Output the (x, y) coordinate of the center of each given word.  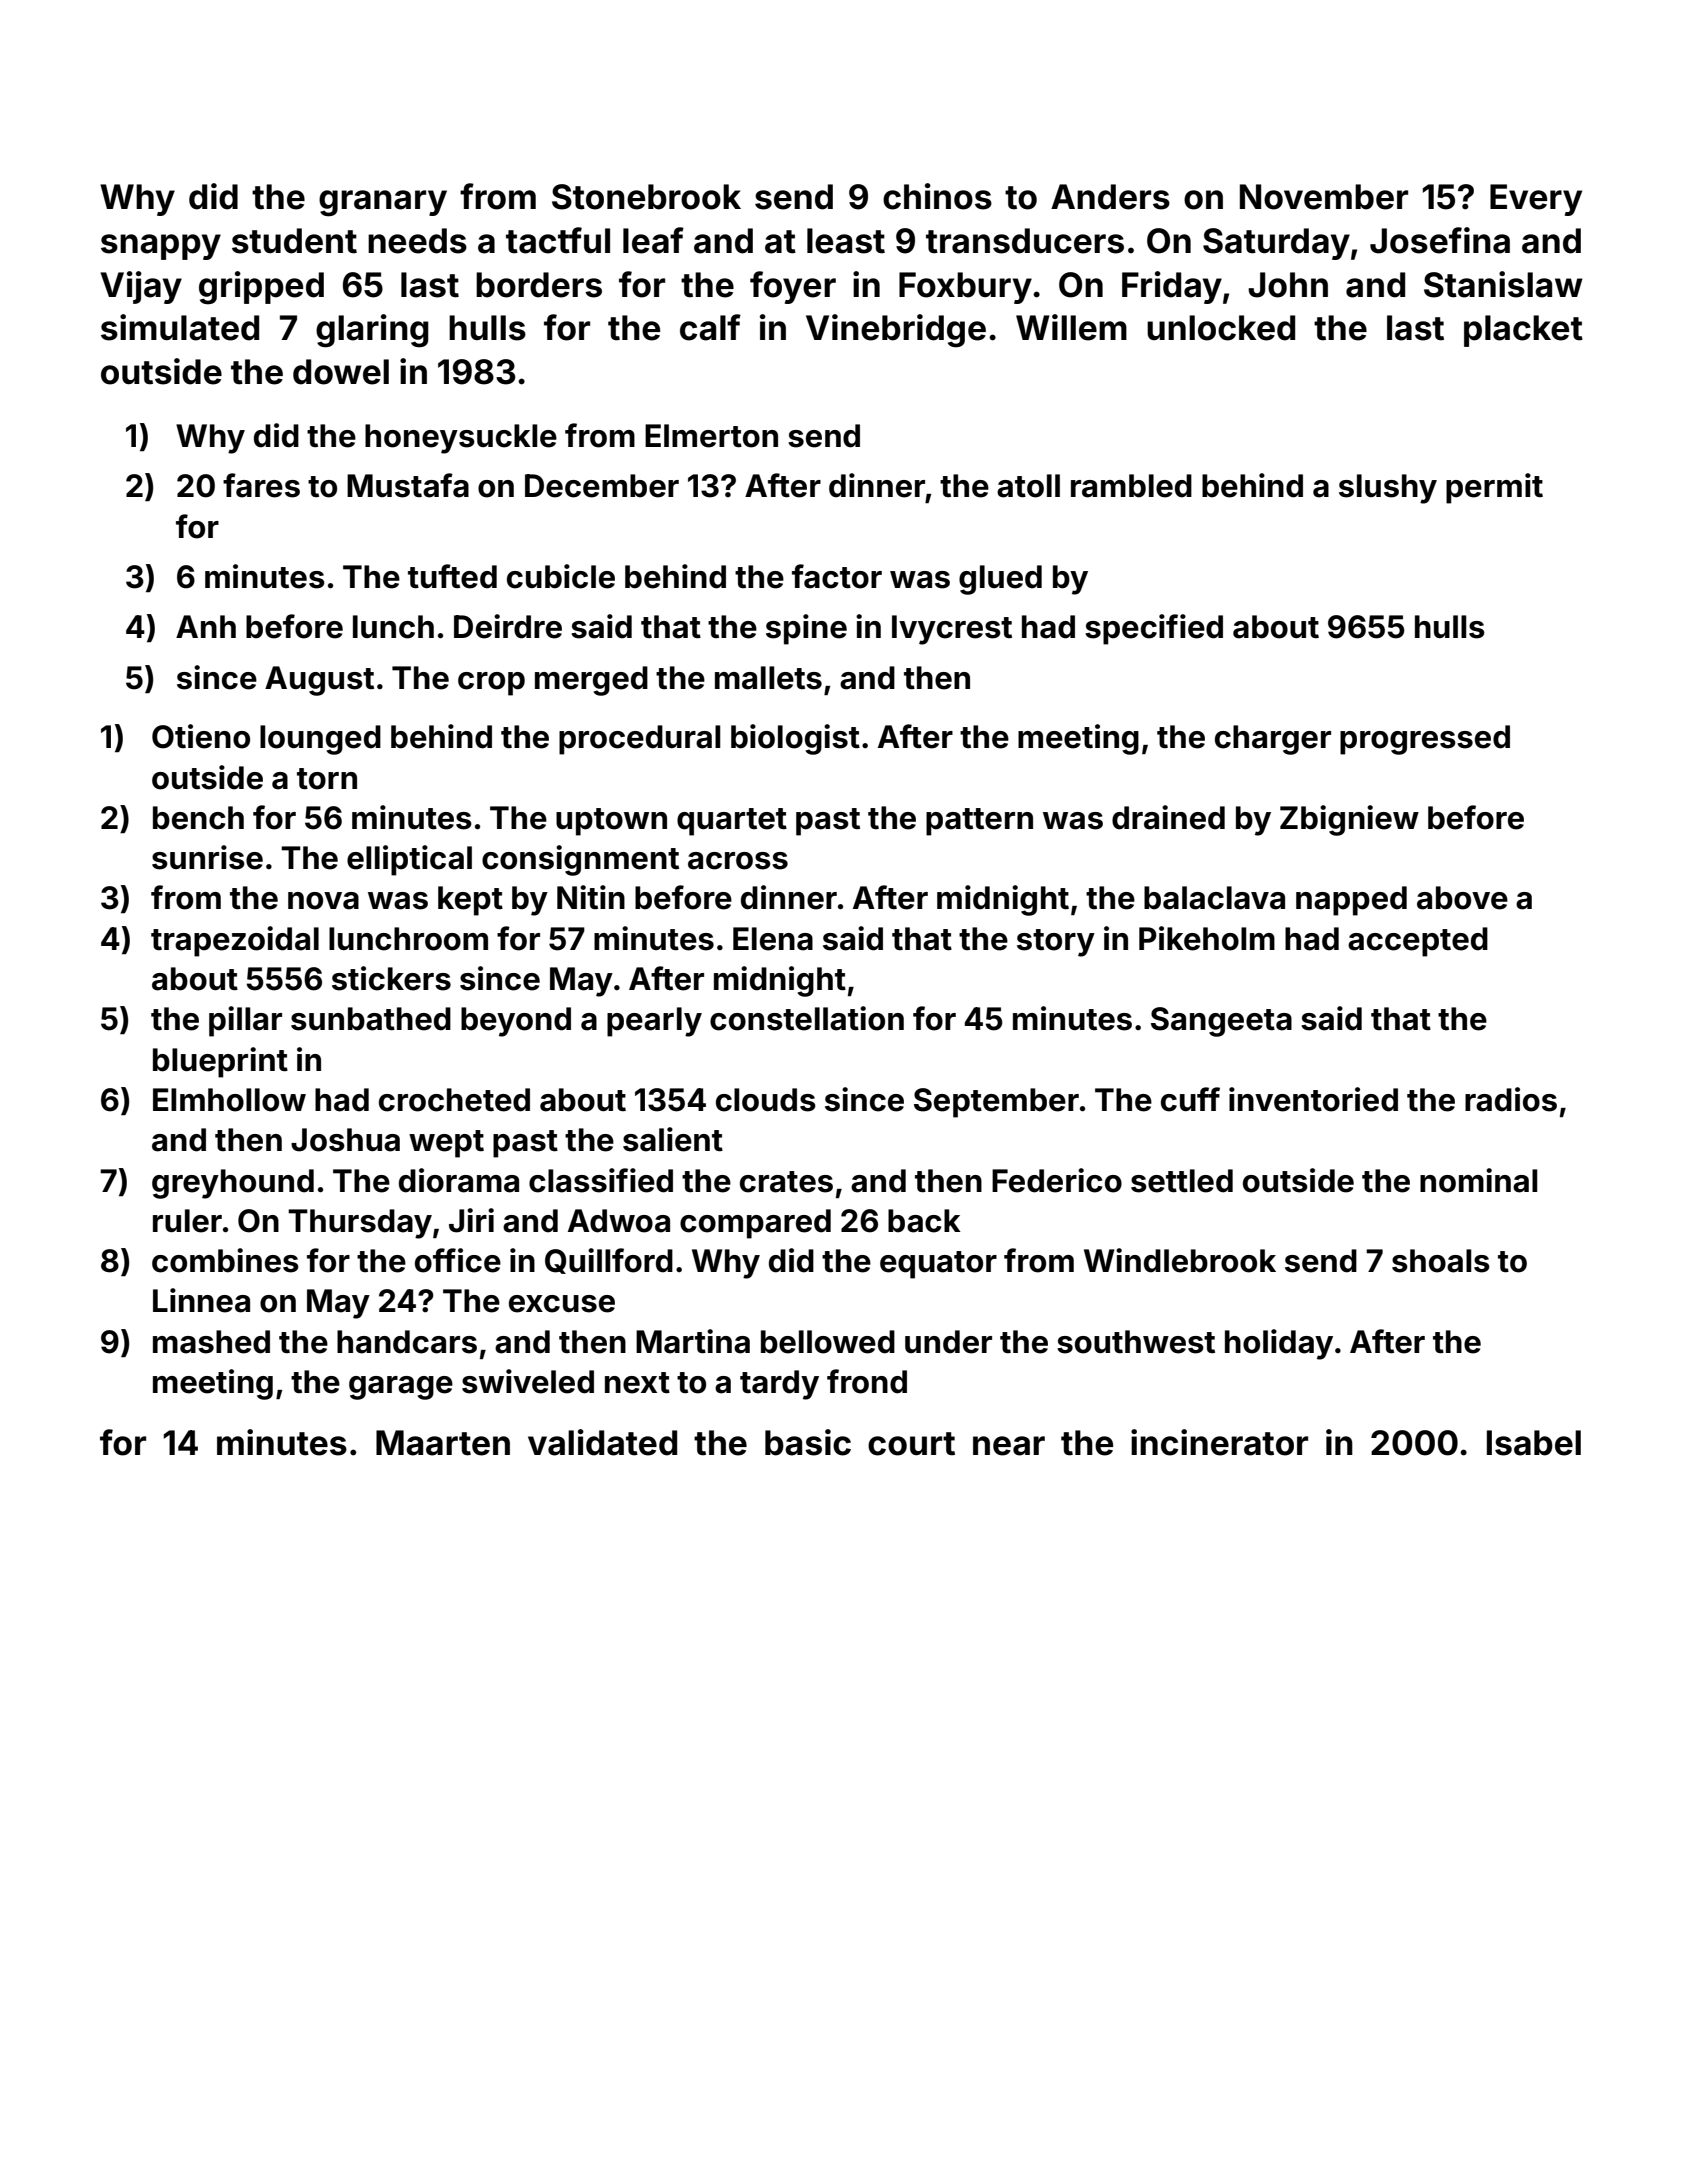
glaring (372, 331)
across (738, 861)
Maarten (443, 1443)
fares (261, 485)
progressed (1425, 740)
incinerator (1219, 1442)
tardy (779, 1385)
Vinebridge (896, 331)
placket (1523, 331)
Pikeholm (1207, 938)
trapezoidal (235, 941)
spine (806, 629)
